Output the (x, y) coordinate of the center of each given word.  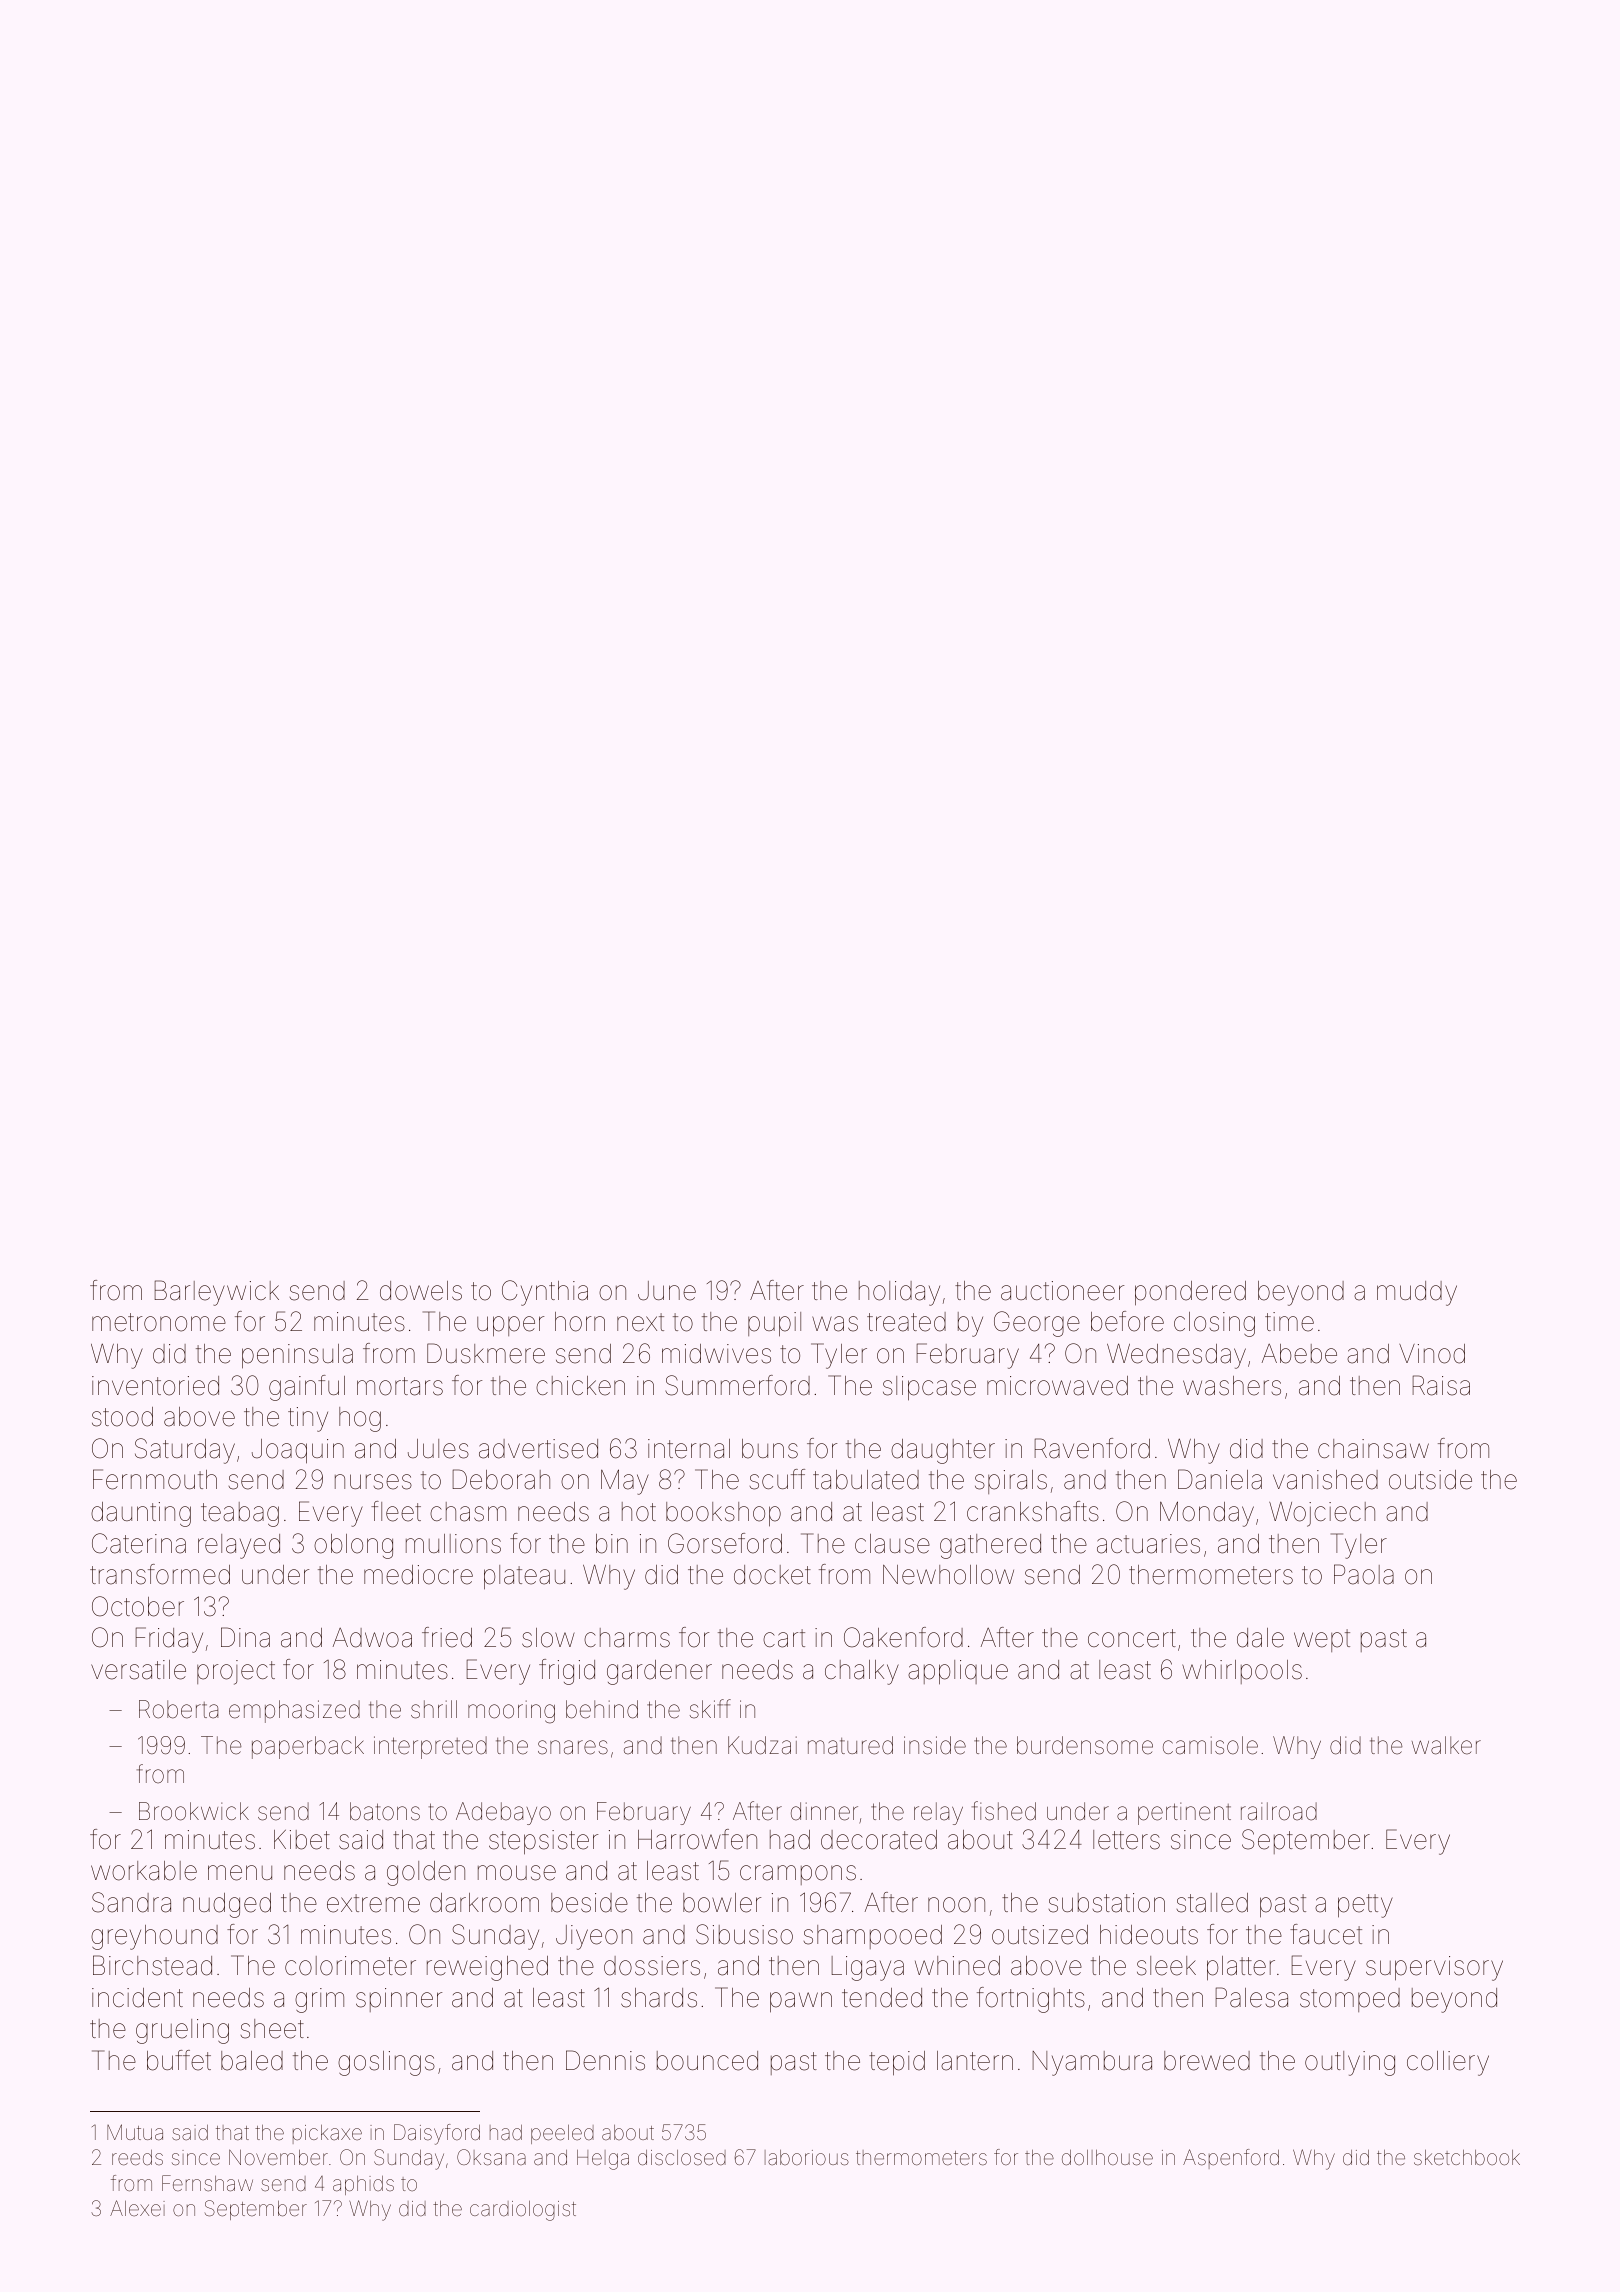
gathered (990, 1546)
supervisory (1434, 1968)
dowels (421, 1291)
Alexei (137, 2208)
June (667, 1291)
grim (319, 2000)
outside (1430, 1480)
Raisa (1441, 1385)
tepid (897, 2063)
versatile (138, 1670)
